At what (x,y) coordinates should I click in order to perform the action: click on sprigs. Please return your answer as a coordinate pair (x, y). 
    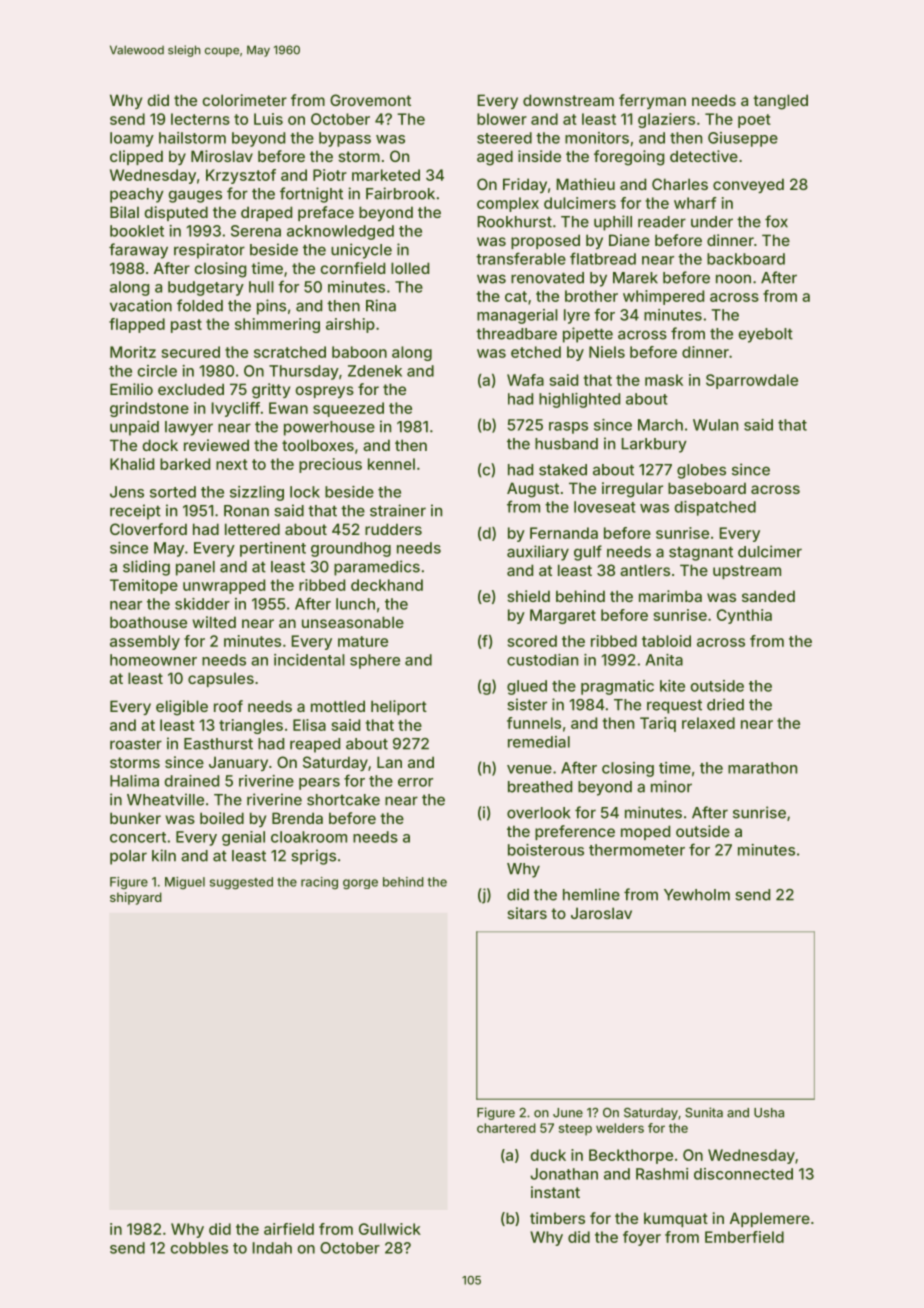
    Looking at the image, I should click on (313, 857).
